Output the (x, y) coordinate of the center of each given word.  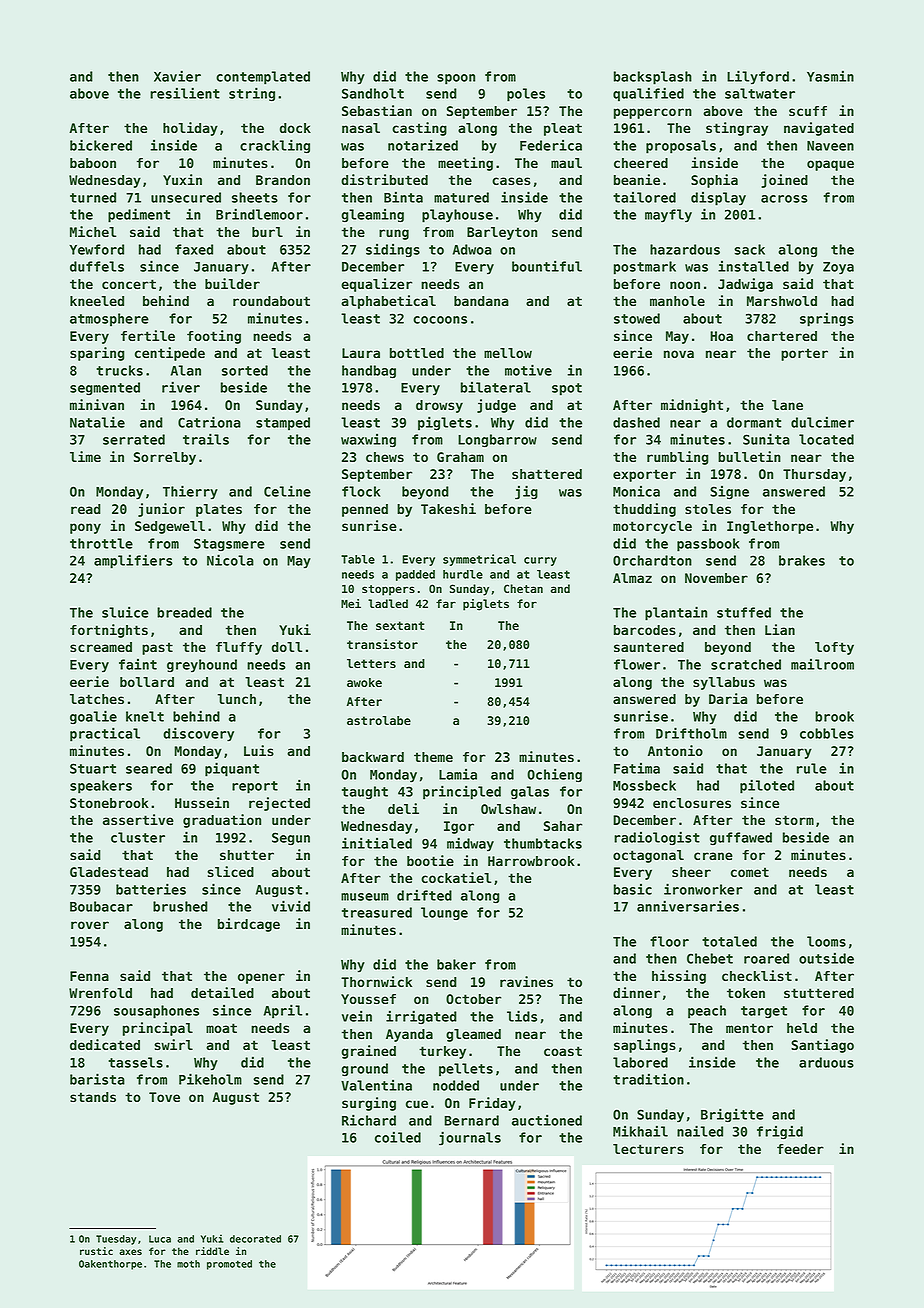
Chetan (523, 588)
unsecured (186, 197)
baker (456, 964)
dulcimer (822, 422)
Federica (551, 145)
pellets (466, 1070)
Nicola (230, 560)
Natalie (97, 422)
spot (567, 389)
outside (826, 958)
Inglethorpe (770, 527)
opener (261, 978)
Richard (369, 1120)
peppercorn (653, 113)
